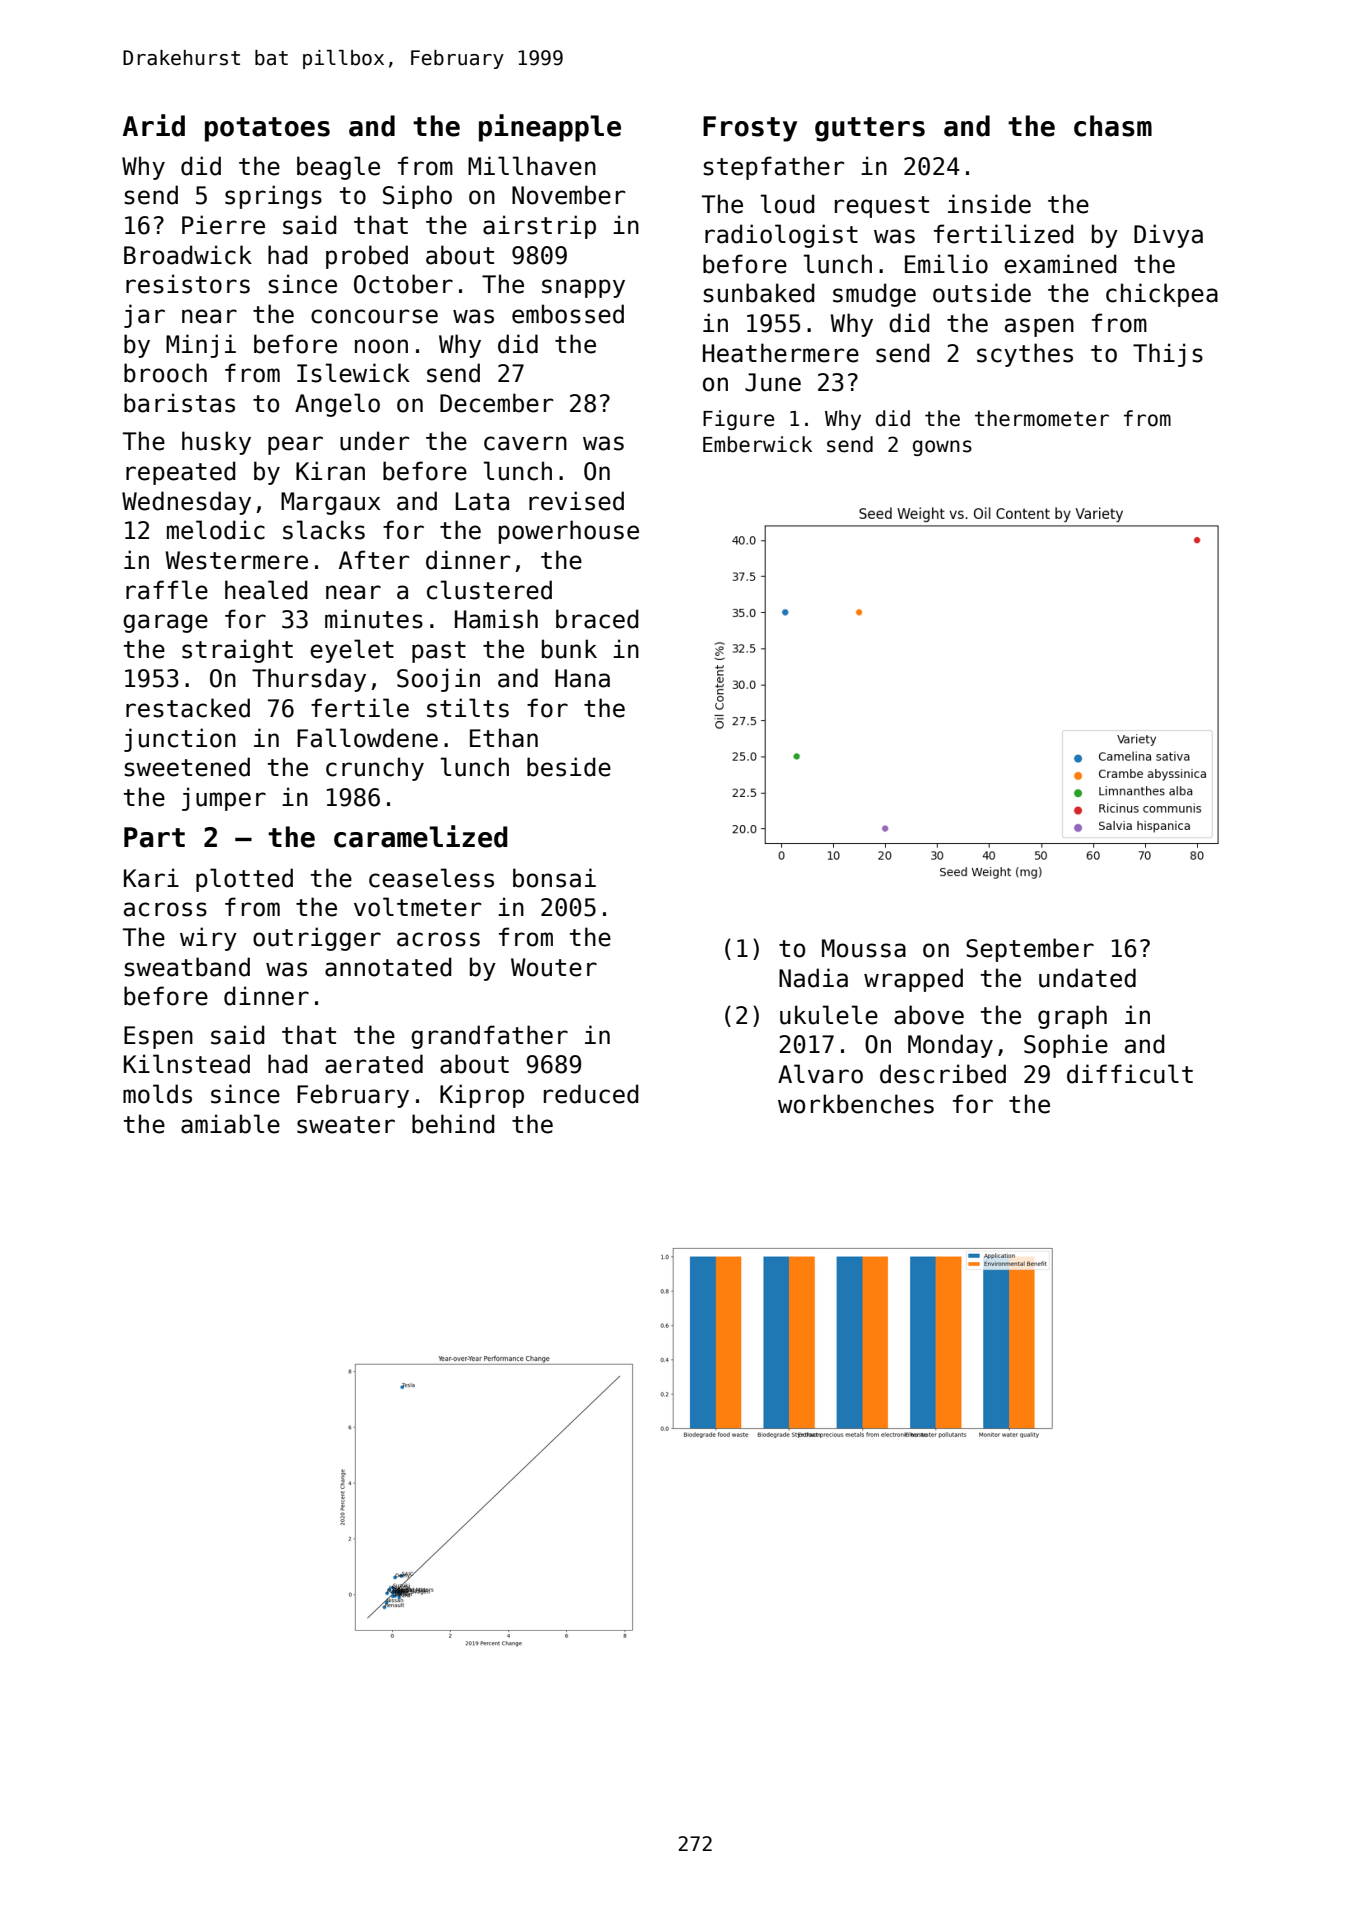 The image size is (1355, 1916). What do you see at coordinates (352, 651) in the screenshot?
I see `eyelet` at bounding box center [352, 651].
